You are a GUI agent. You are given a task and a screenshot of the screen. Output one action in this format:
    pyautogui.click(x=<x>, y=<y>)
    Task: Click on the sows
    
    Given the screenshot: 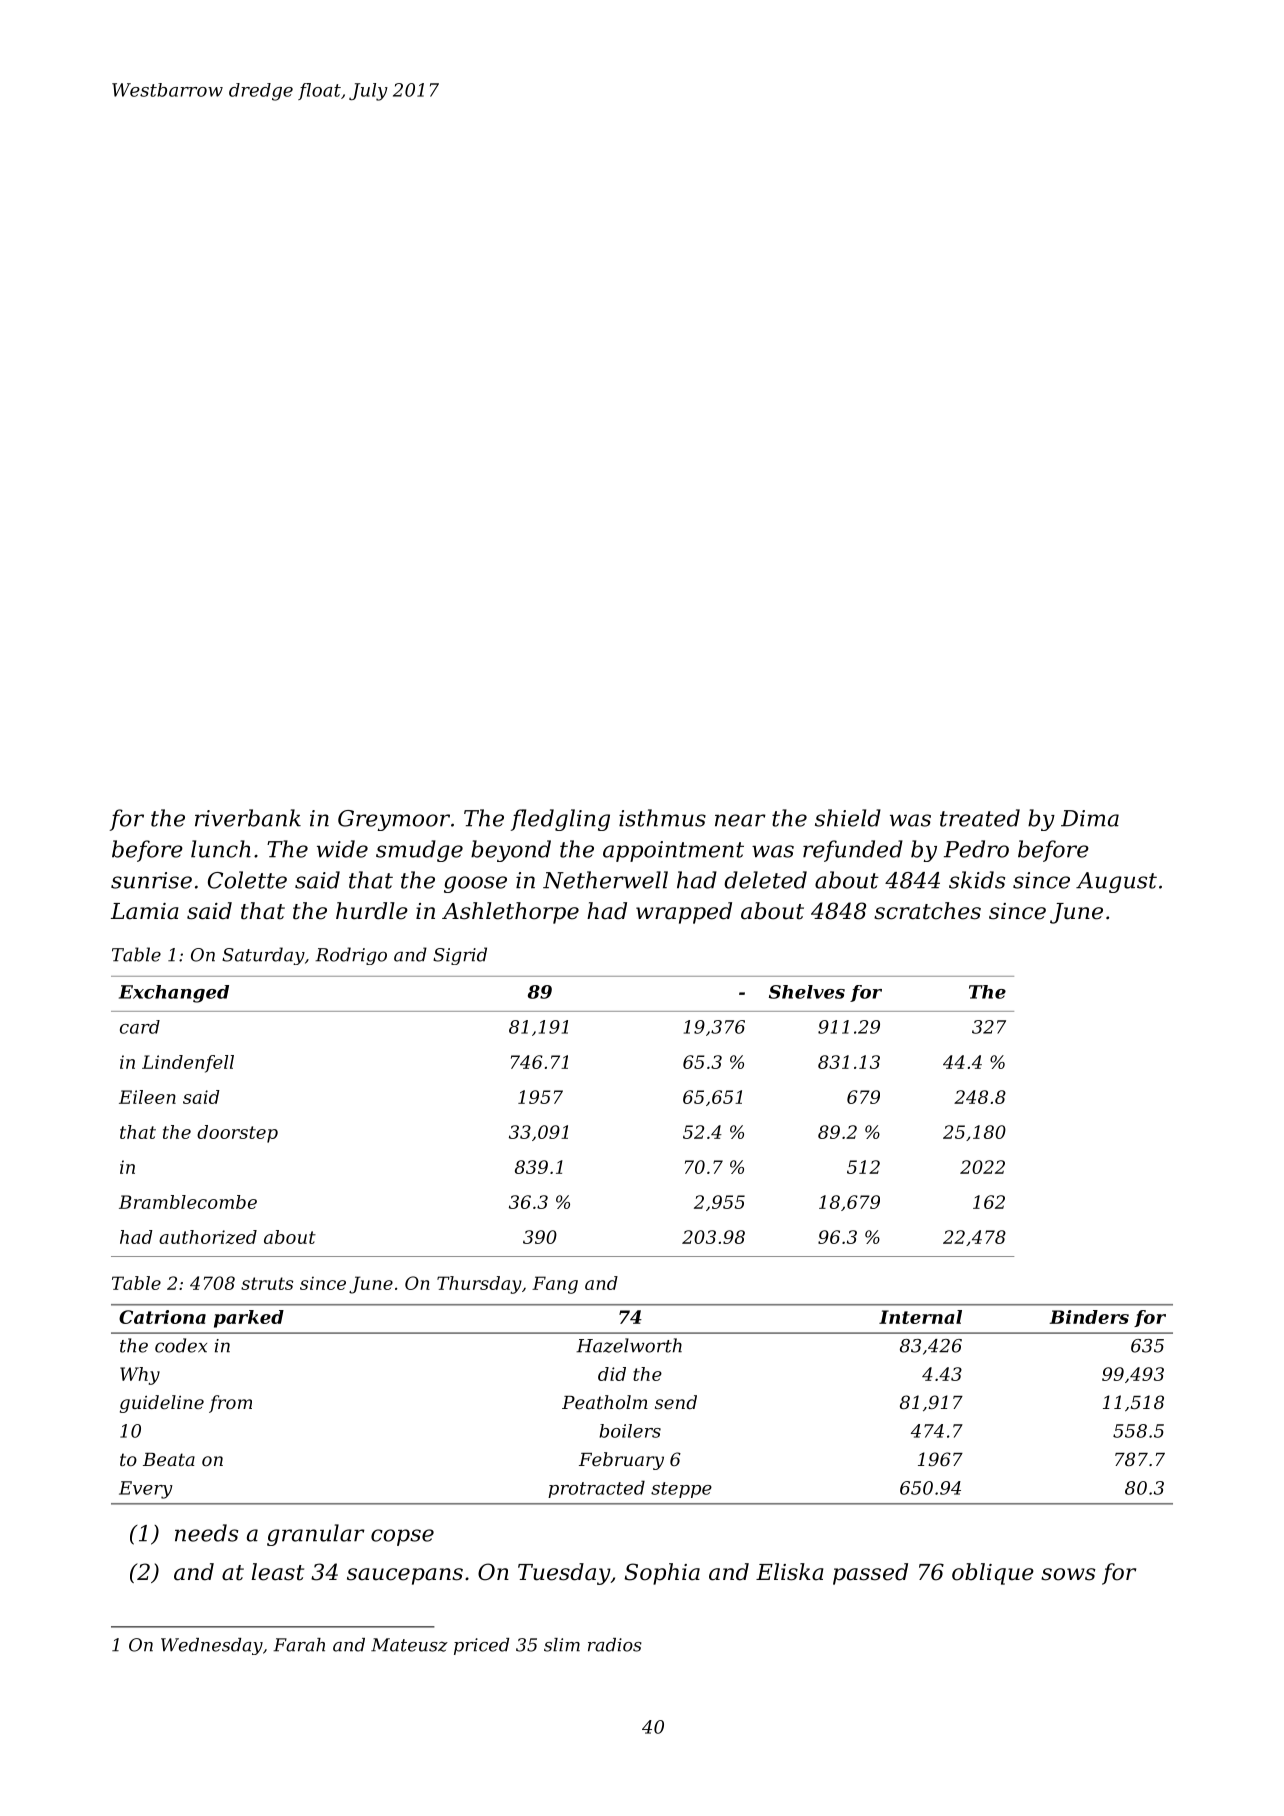 What is the action you would take?
    pyautogui.click(x=1068, y=1574)
